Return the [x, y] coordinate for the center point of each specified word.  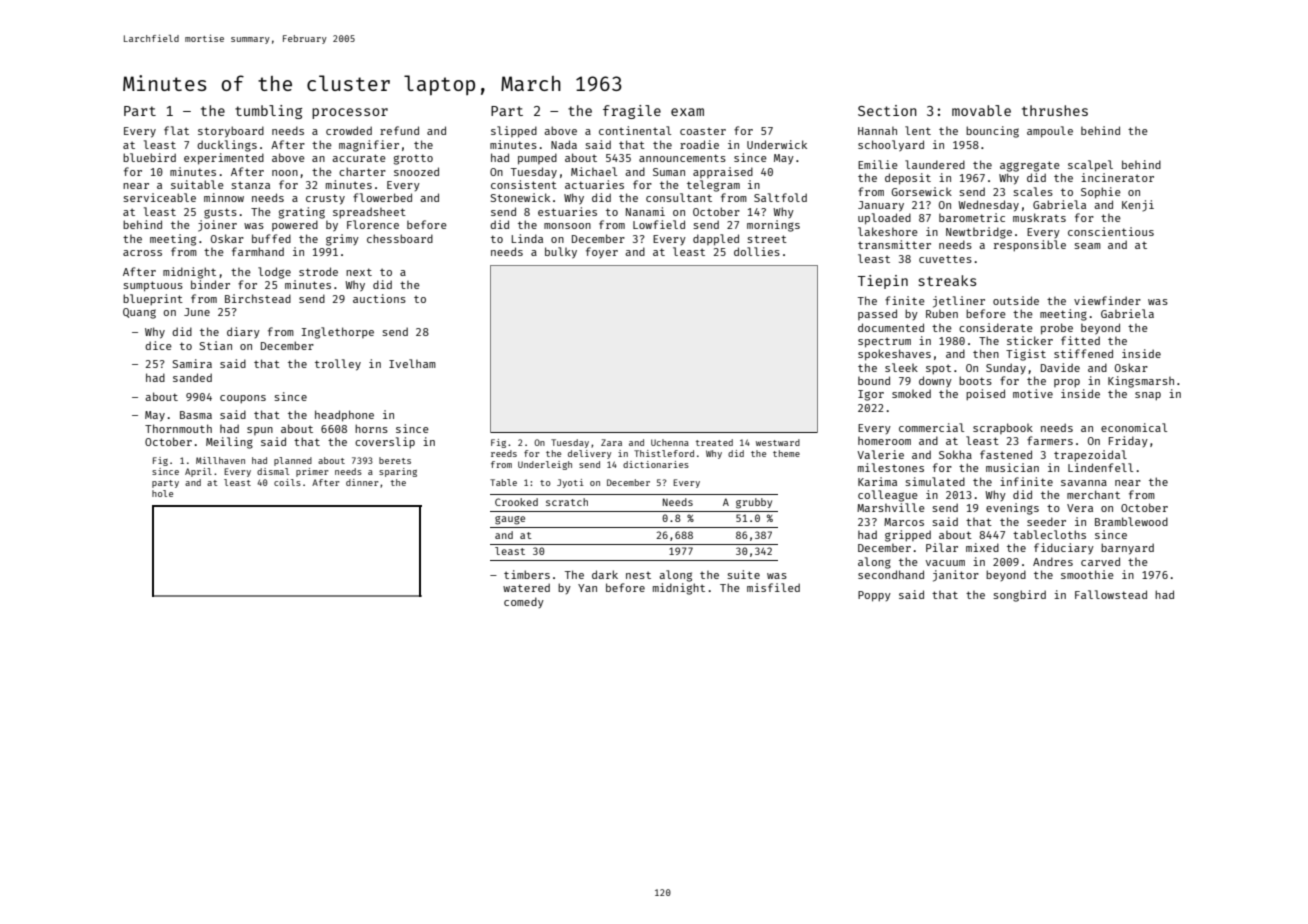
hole [162, 493]
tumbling [268, 112]
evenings [1012, 509]
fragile [632, 112]
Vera [1080, 508]
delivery [589, 454]
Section [887, 110]
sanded [192, 377]
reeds [504, 453]
